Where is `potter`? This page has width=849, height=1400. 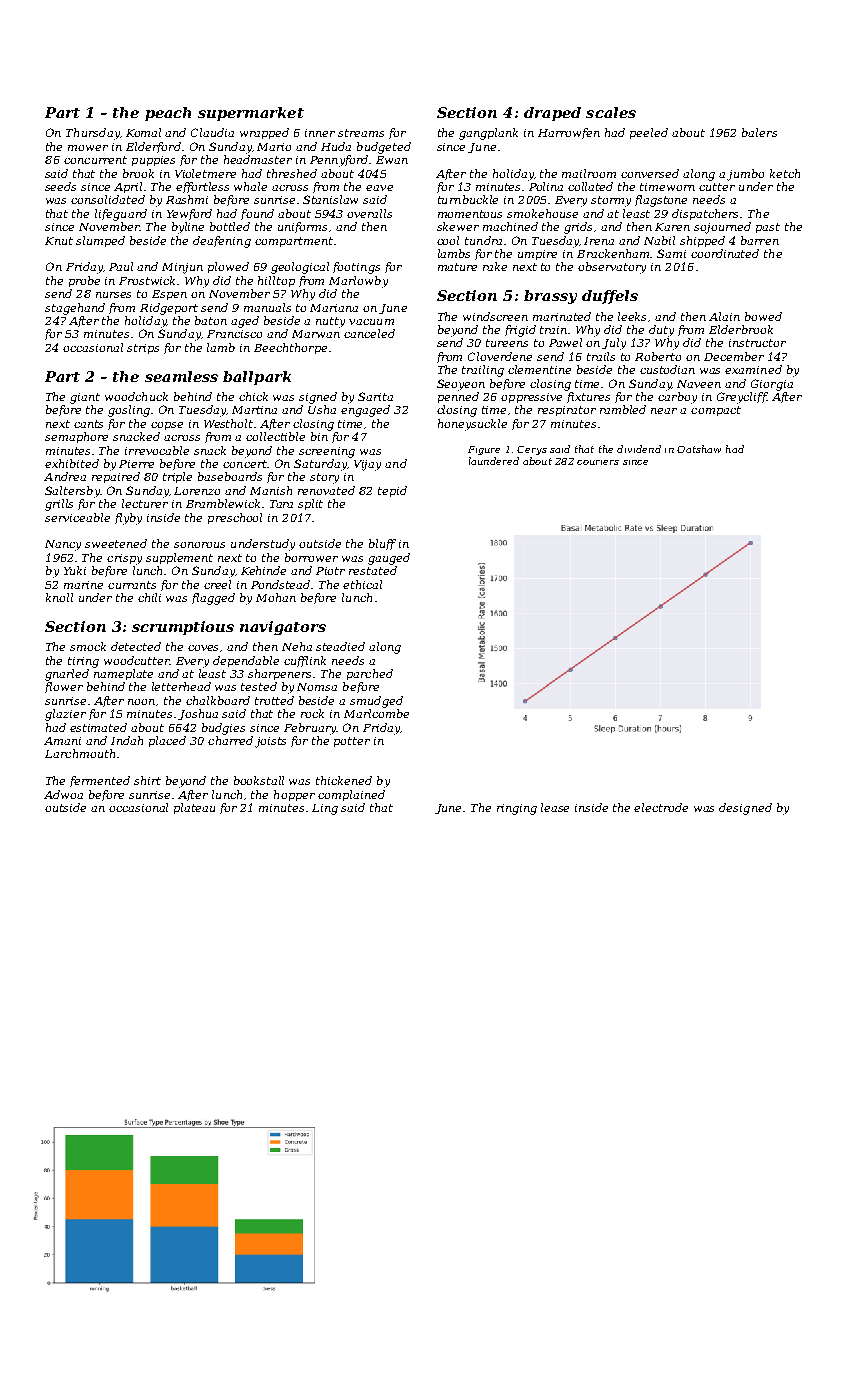
potter is located at coordinates (352, 742).
